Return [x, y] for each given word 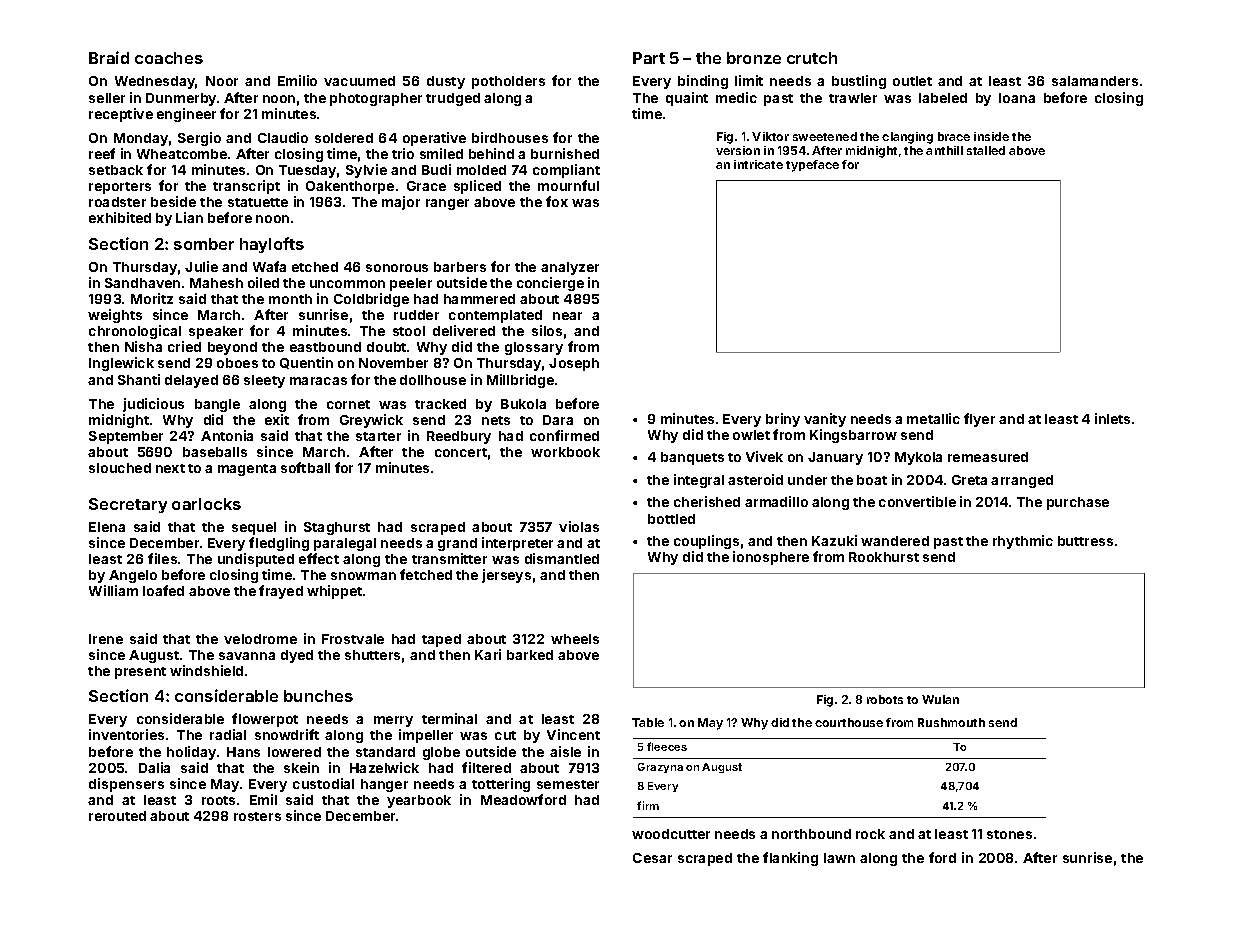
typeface [812, 166]
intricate [758, 164]
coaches [169, 58]
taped [441, 640]
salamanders [1095, 81]
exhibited [120, 217]
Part [649, 58]
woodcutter [671, 834]
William [113, 590]
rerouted [117, 816]
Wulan [940, 699]
